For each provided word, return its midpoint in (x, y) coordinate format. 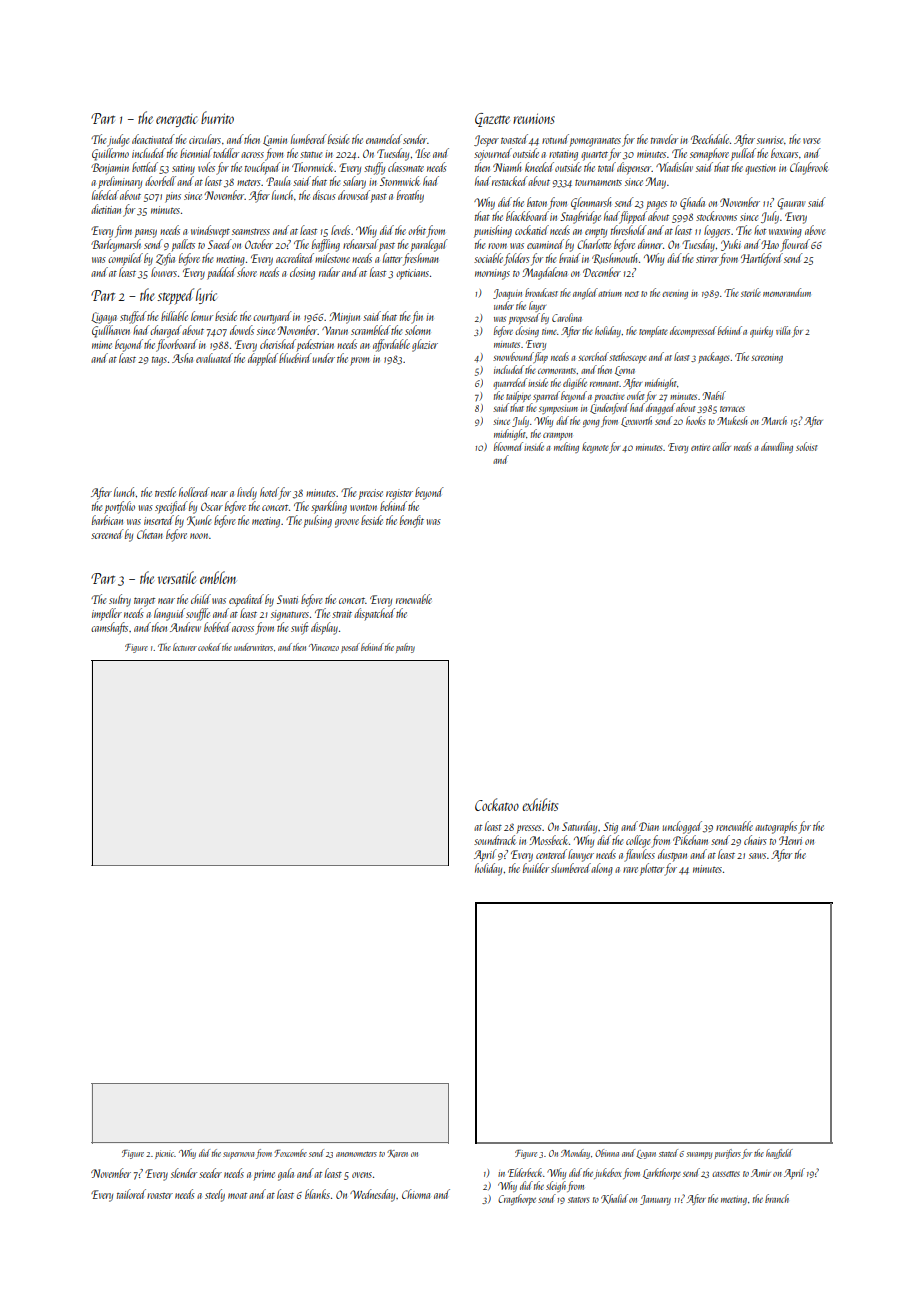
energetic (176, 120)
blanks (317, 1194)
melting (566, 447)
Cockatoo (497, 804)
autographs (776, 827)
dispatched (374, 614)
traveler (664, 139)
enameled (384, 139)
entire (700, 448)
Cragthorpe (517, 1199)
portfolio (120, 507)
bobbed (217, 627)
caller (721, 446)
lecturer (185, 647)
